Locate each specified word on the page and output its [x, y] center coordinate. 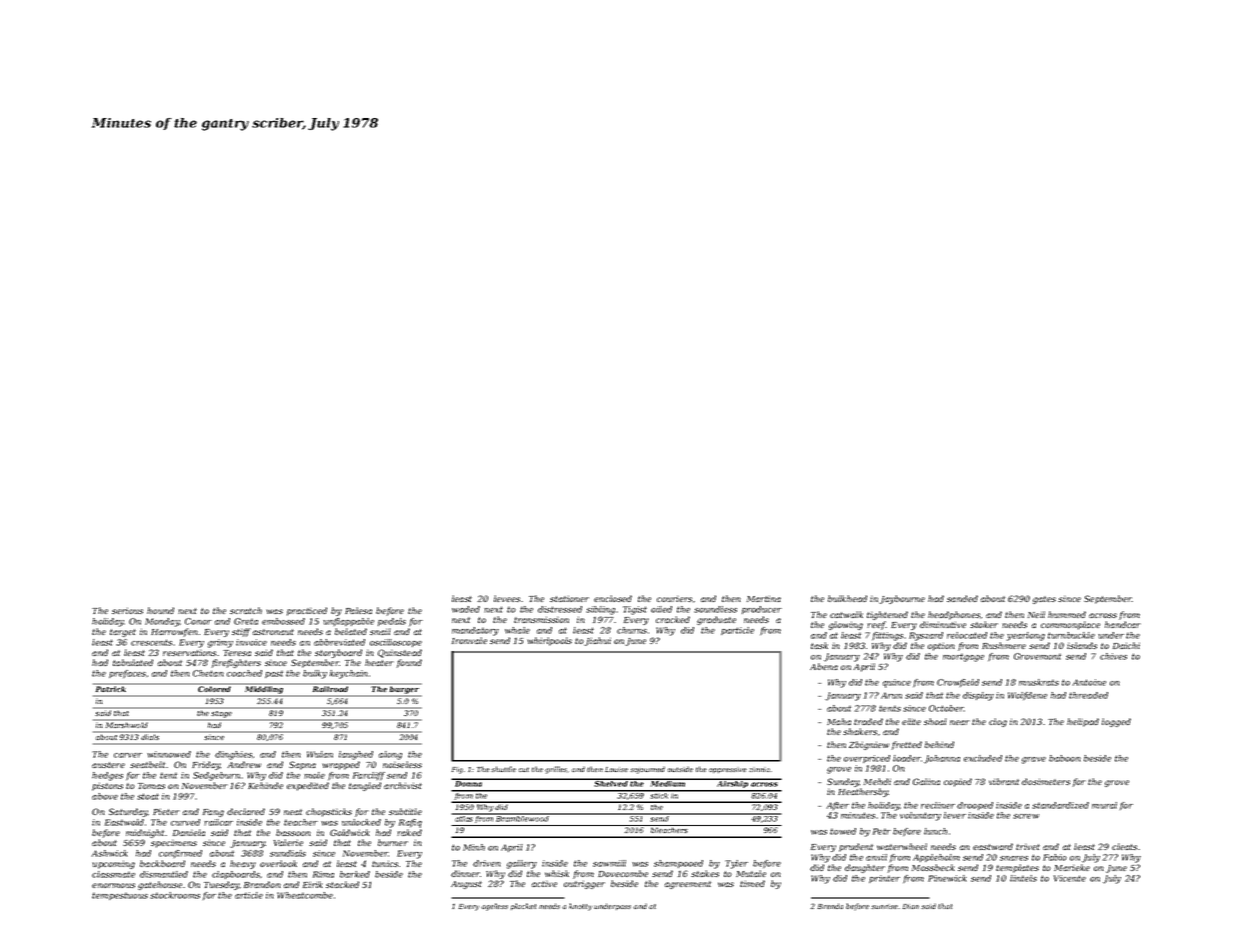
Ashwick [110, 853]
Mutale [751, 873]
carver [128, 755]
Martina [764, 598]
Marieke [1072, 867]
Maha [839, 721]
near [960, 722]
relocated [967, 635]
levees [507, 598]
